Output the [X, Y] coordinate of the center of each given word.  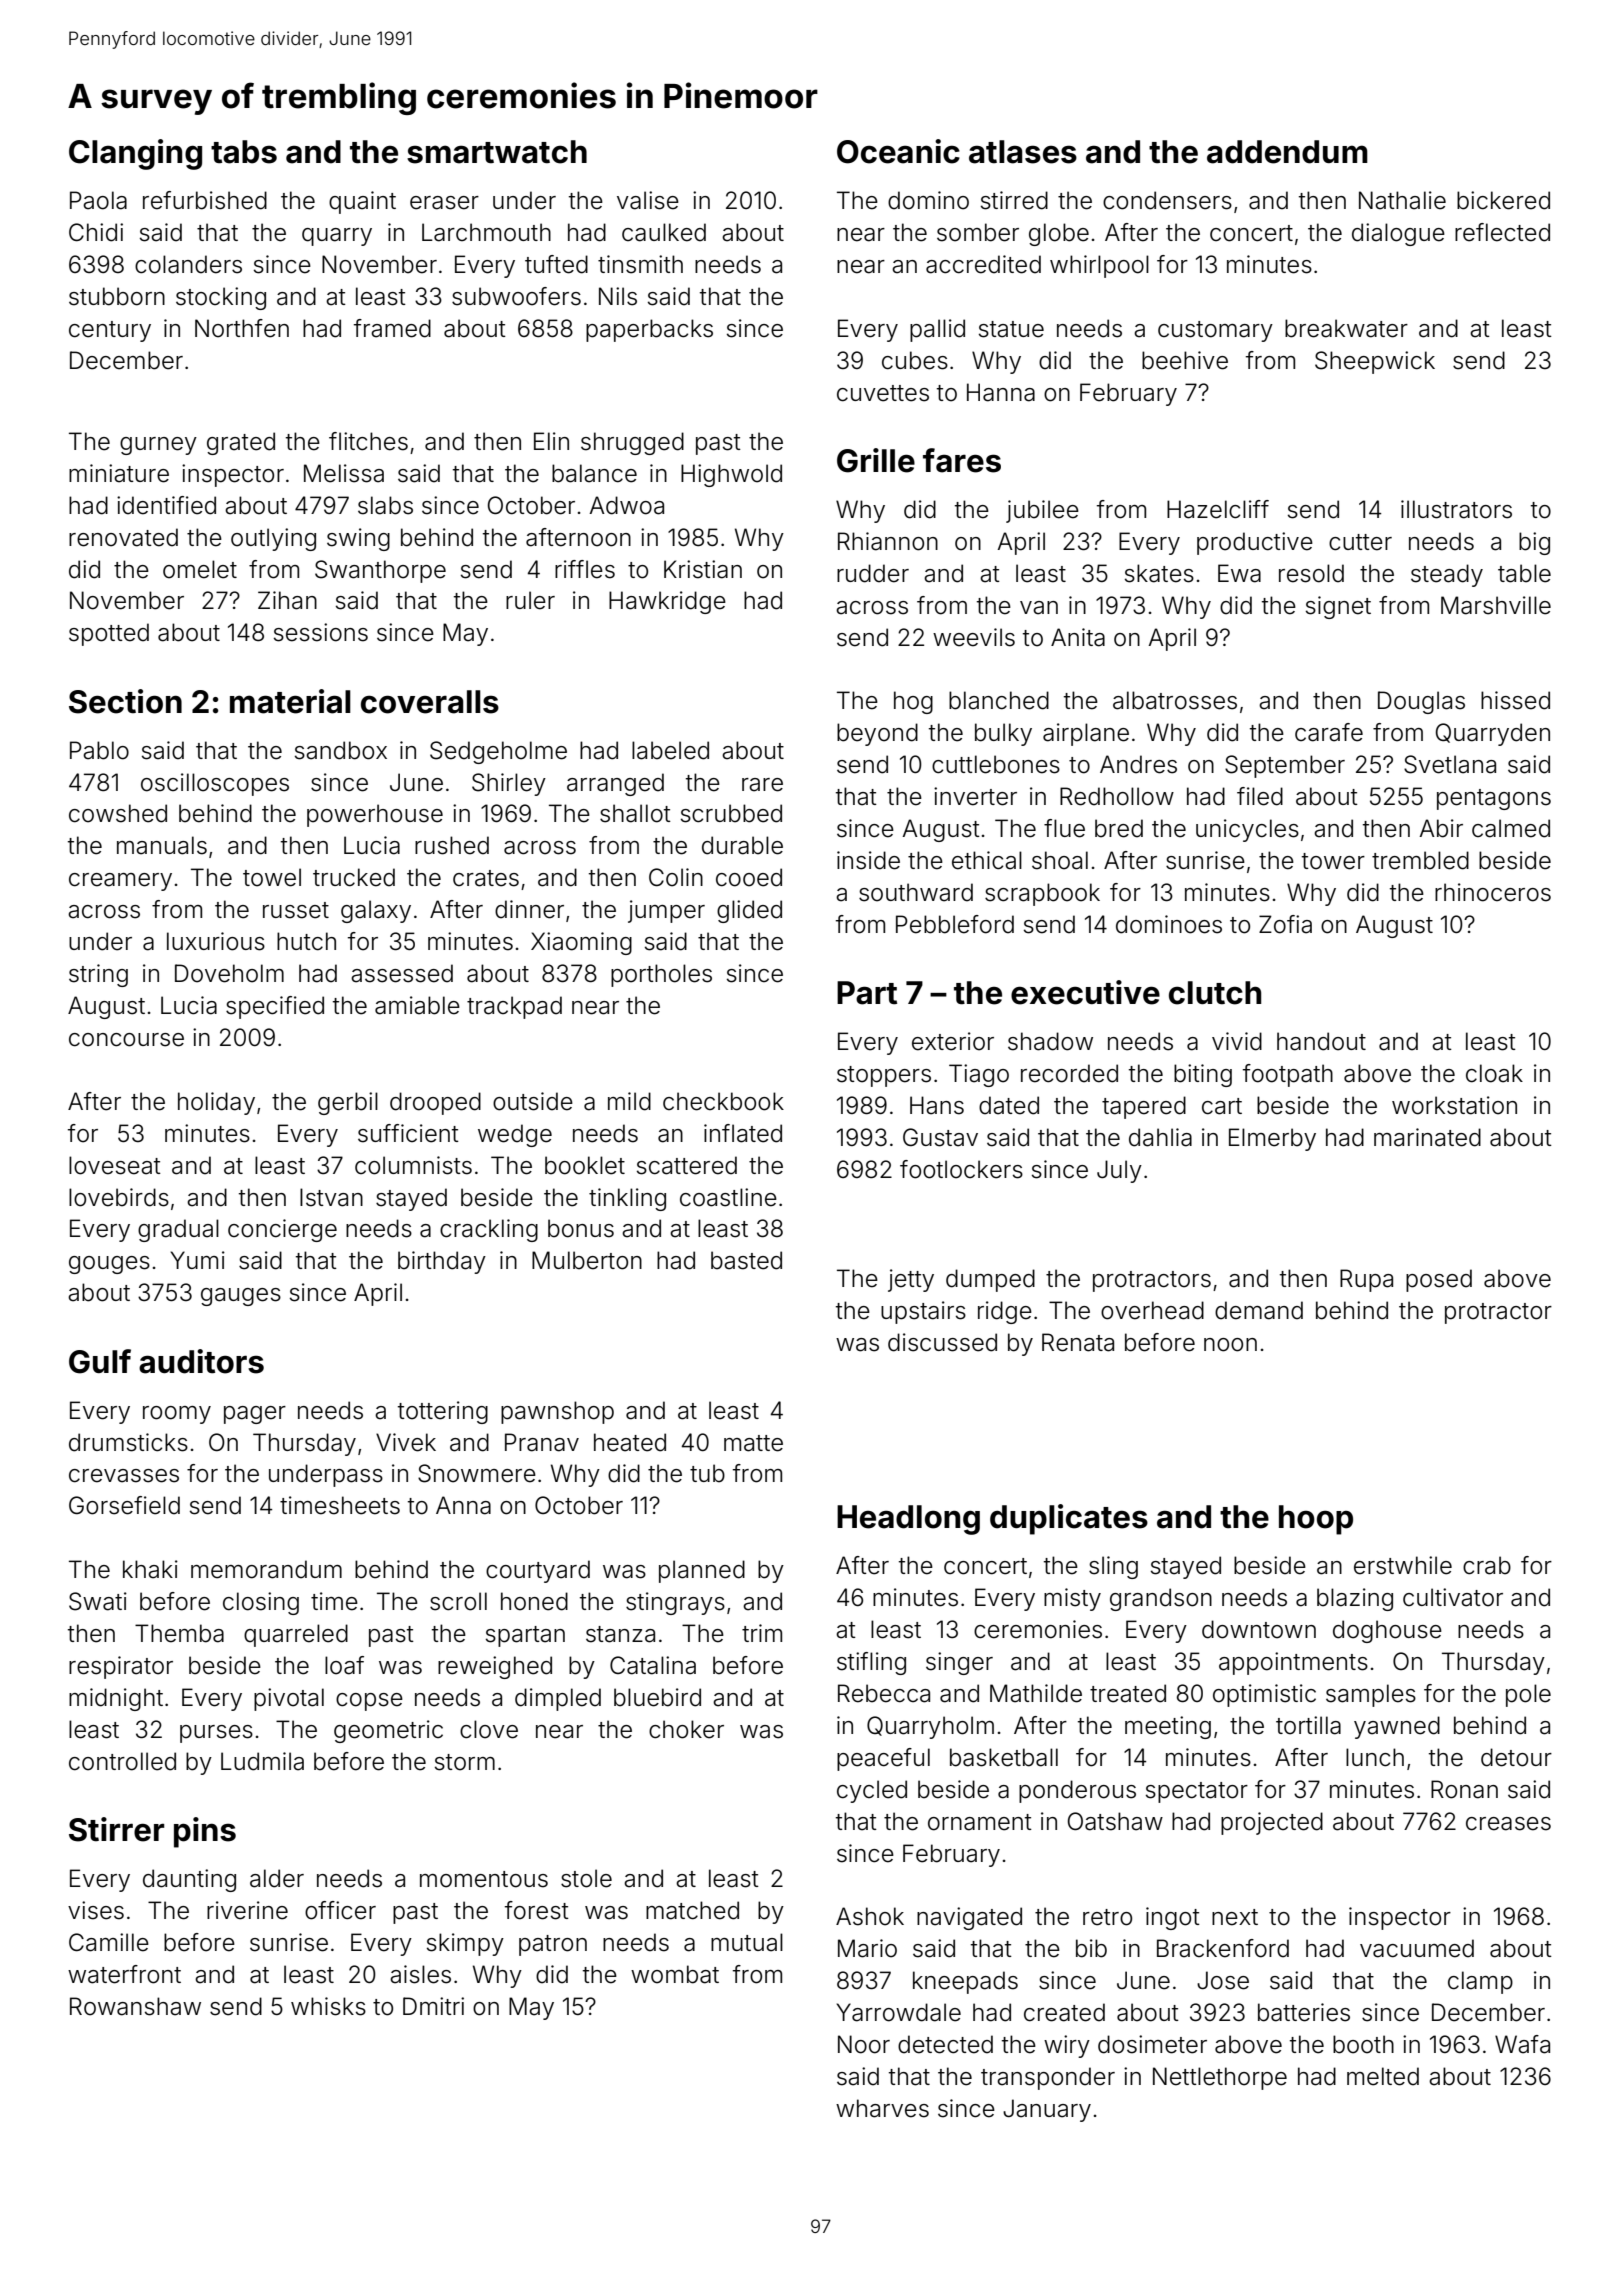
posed [1439, 1280]
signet [1338, 607]
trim [762, 1633]
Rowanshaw [135, 2006]
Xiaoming [581, 943]
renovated [123, 537]
